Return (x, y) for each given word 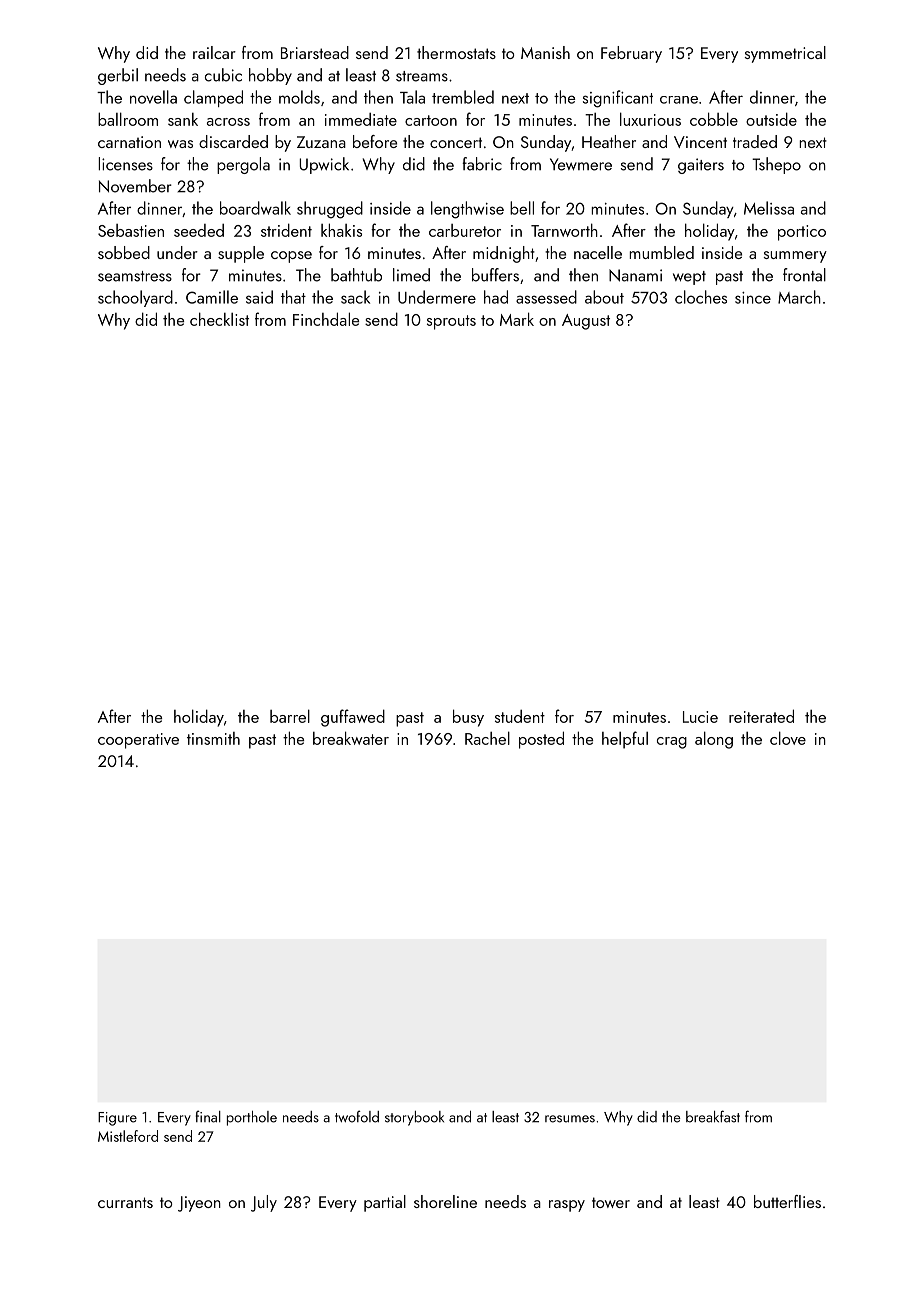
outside (771, 119)
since (753, 298)
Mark (517, 319)
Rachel (487, 738)
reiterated (761, 716)
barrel (290, 716)
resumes (570, 1119)
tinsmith (213, 738)
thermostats (456, 52)
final (208, 1116)
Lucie (700, 717)
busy (468, 718)
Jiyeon (199, 1204)
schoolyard (135, 298)
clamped (213, 98)
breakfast (713, 1116)
